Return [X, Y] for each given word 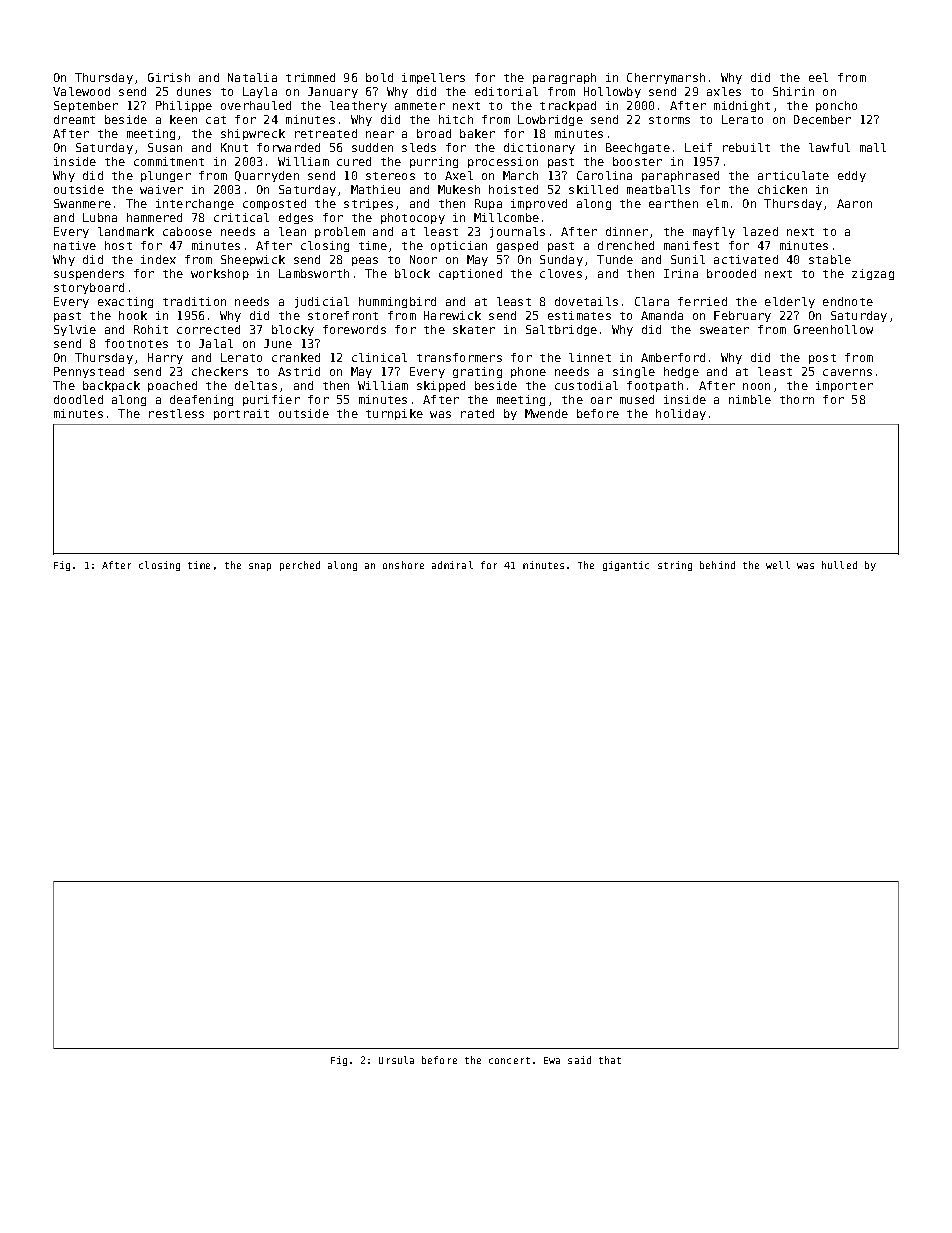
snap [260, 567]
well [778, 565]
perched [300, 566]
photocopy [413, 218]
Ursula [396, 1060]
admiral [452, 565]
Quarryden [267, 176]
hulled [839, 565]
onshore [403, 565]
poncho [836, 106]
